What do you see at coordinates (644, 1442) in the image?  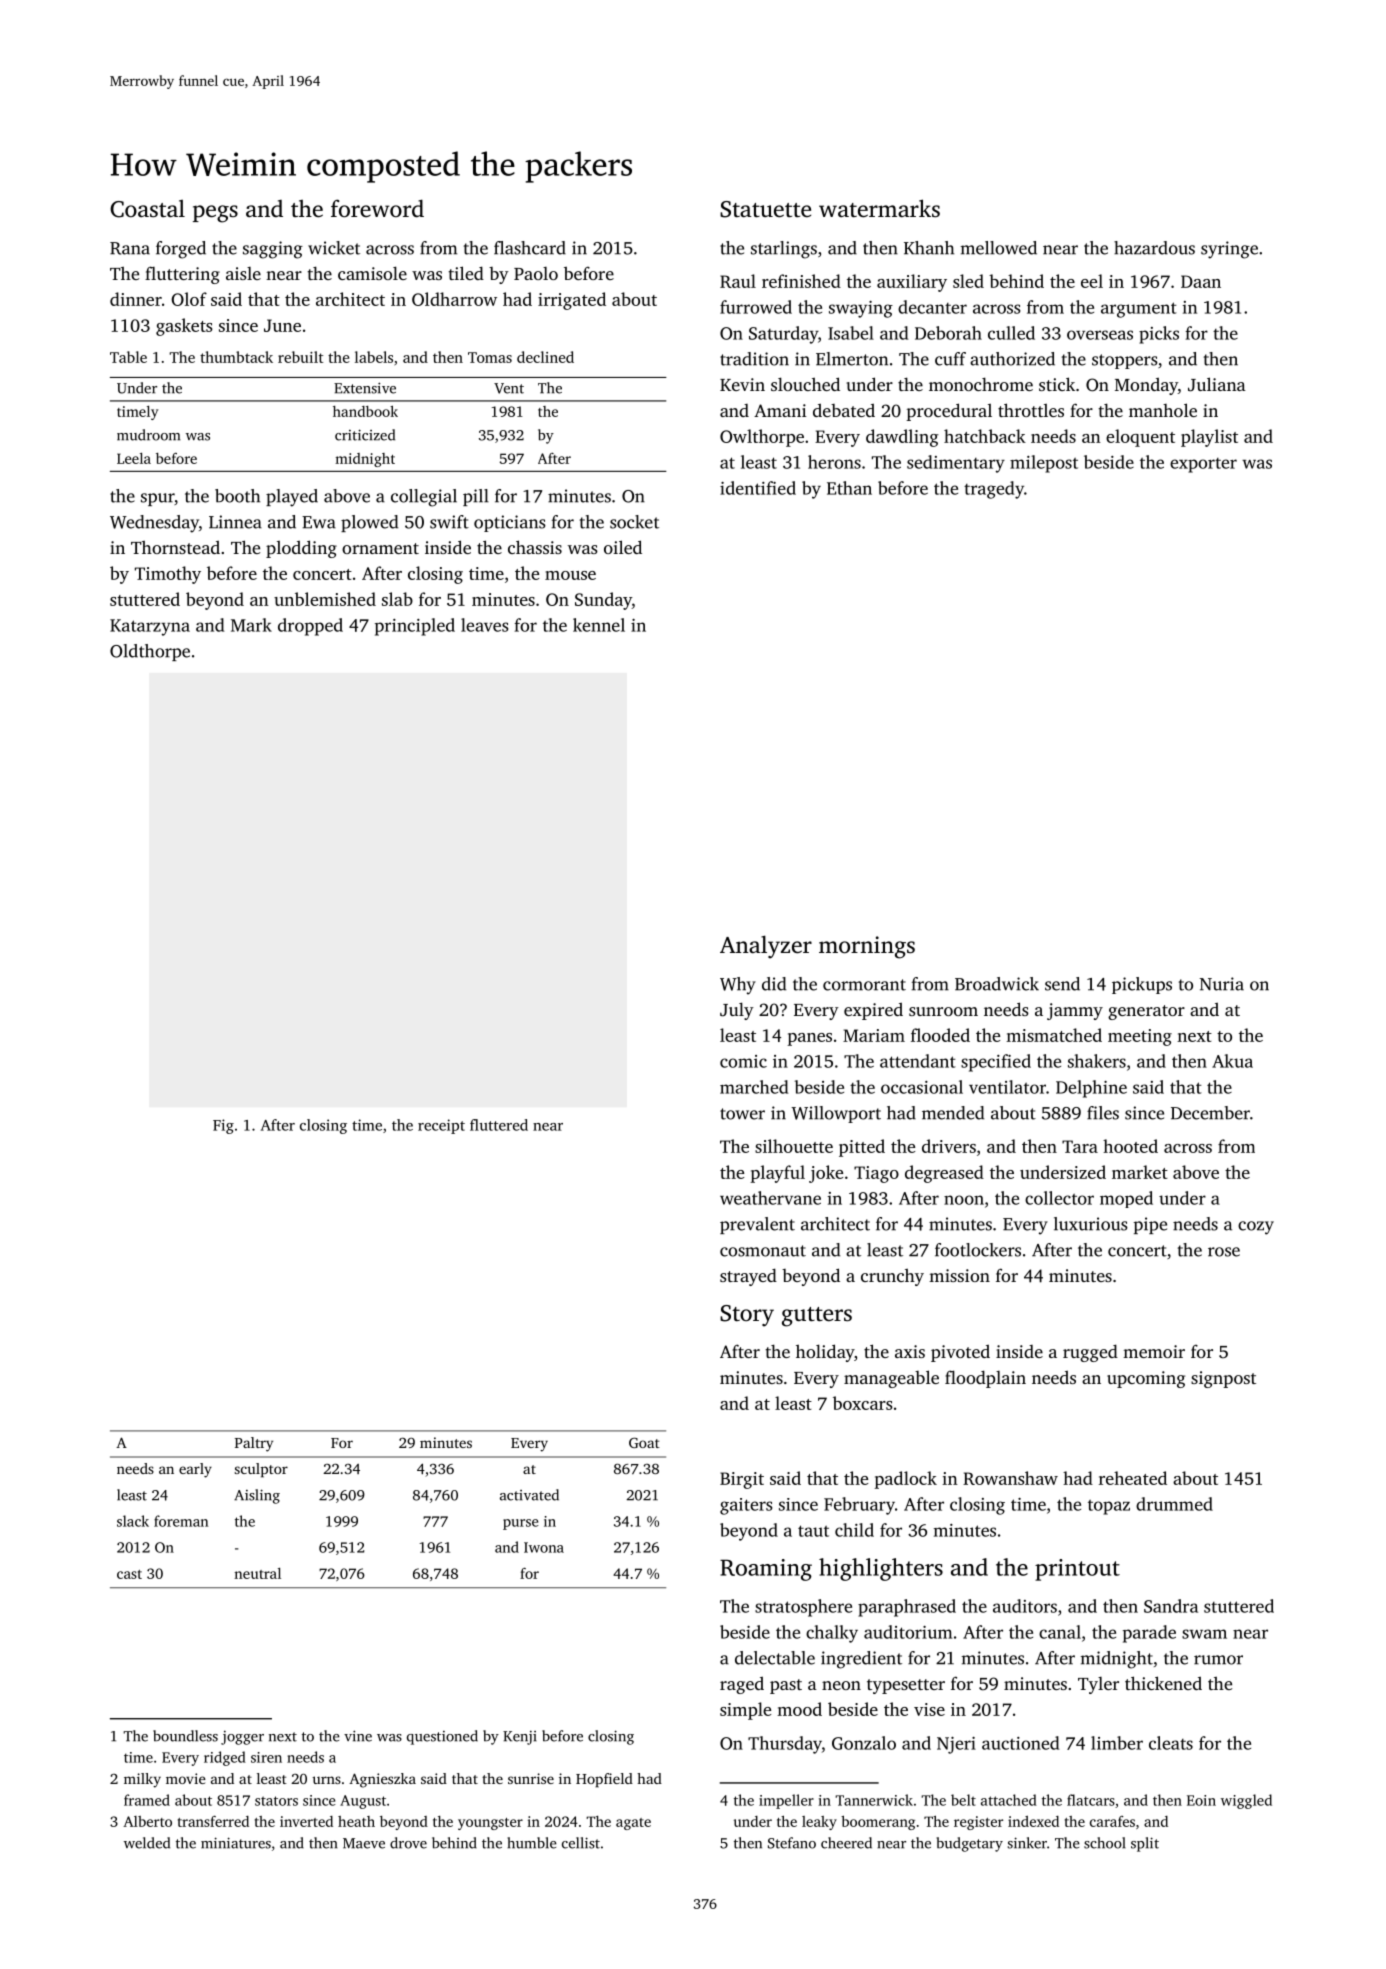 I see `Goat` at bounding box center [644, 1442].
